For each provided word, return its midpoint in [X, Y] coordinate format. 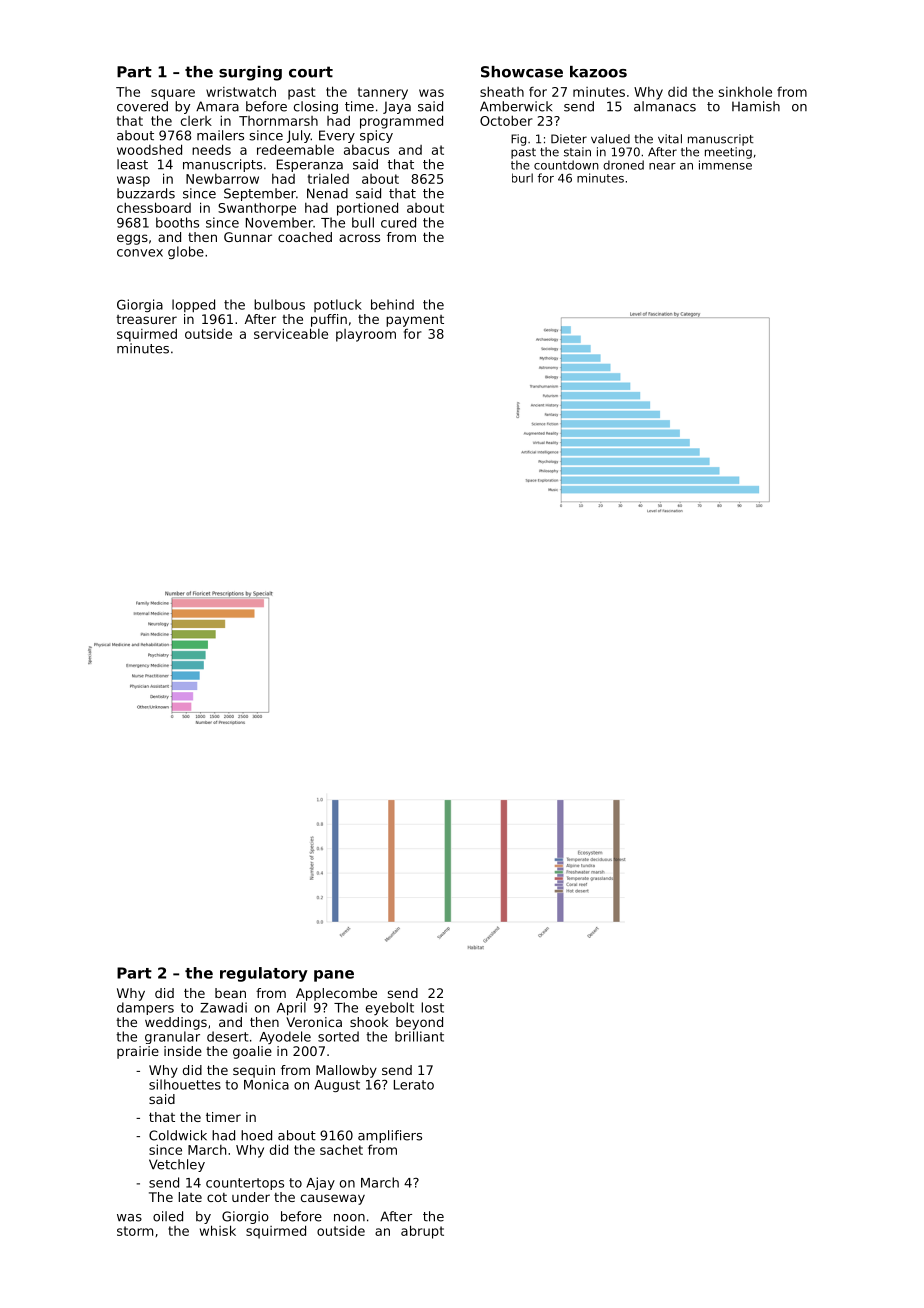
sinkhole [745, 91]
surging [250, 73]
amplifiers [390, 1136]
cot [217, 1197]
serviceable [291, 333]
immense [725, 165]
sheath [502, 91]
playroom [366, 335]
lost [432, 1007]
